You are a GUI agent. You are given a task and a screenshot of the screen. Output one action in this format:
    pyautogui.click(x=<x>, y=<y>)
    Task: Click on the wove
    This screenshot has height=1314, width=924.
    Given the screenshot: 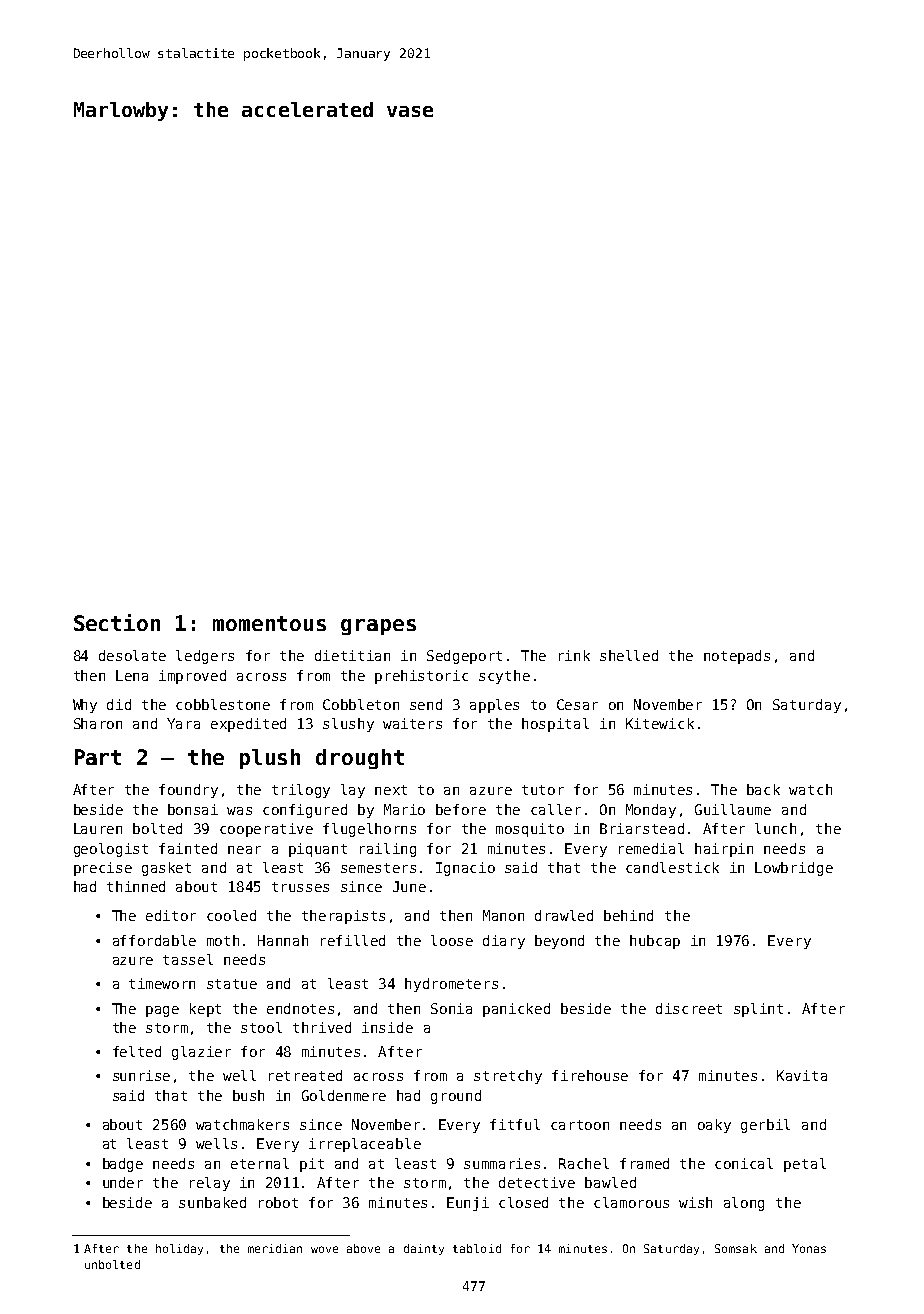 What is the action you would take?
    pyautogui.click(x=324, y=1249)
